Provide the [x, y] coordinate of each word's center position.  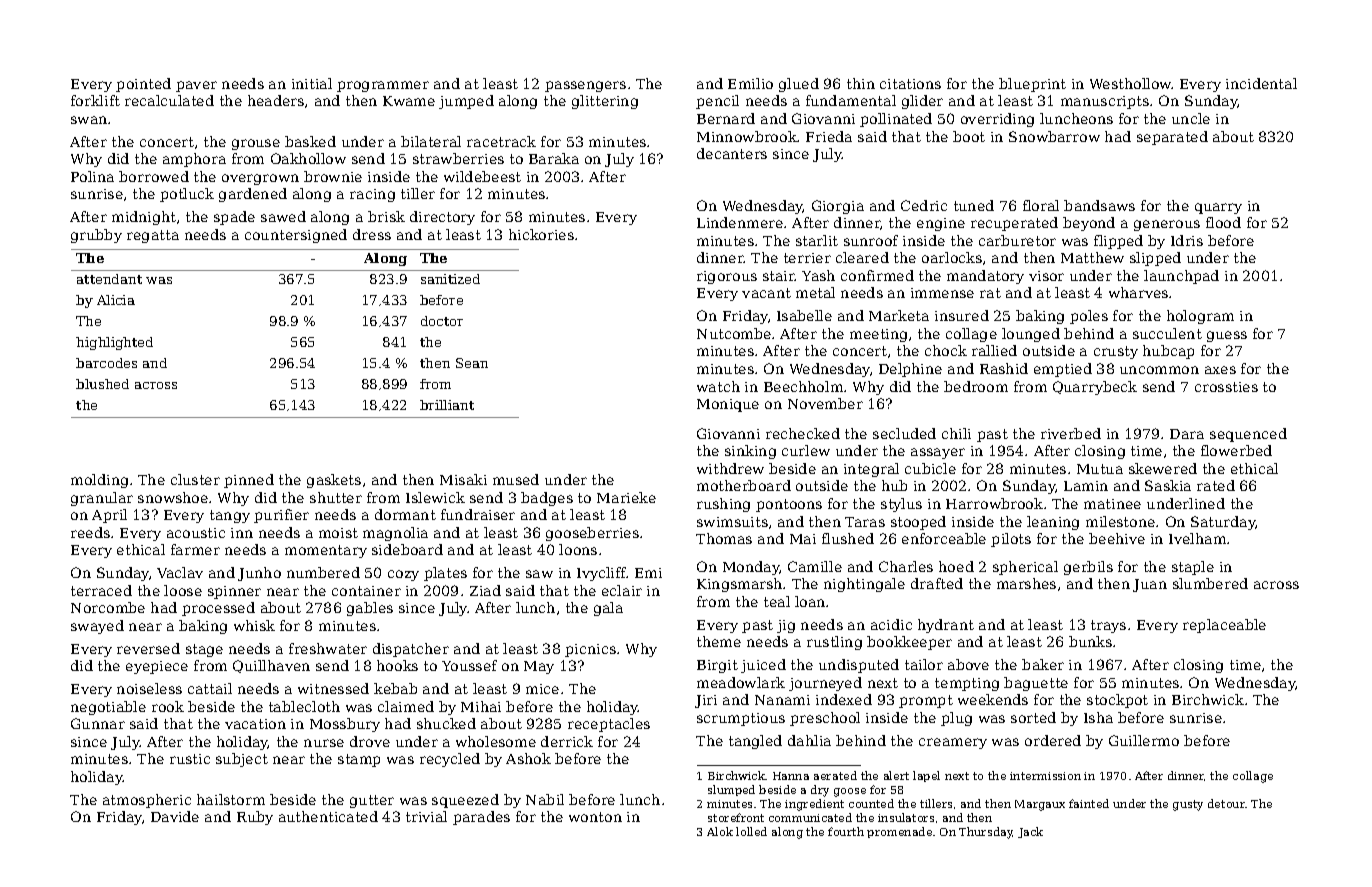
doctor [442, 321]
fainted [1089, 803]
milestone [1120, 521]
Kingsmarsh [739, 585]
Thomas [724, 538]
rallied [994, 350]
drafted [937, 583]
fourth [846, 831]
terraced [101, 590]
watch [718, 386]
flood [1223, 222]
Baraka [554, 158]
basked [310, 141]
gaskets [334, 481]
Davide [175, 816]
